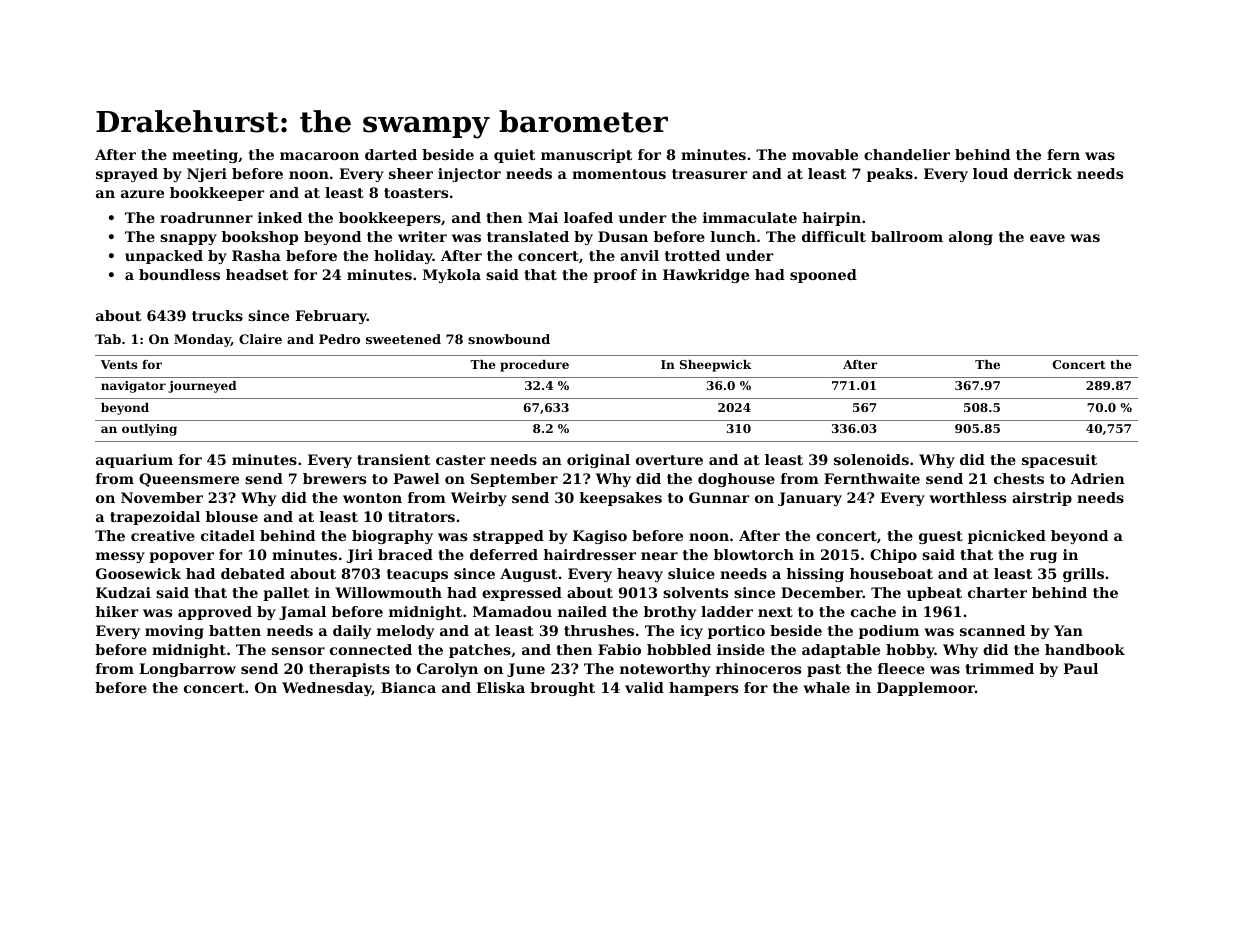  I want to click on writer, so click(422, 236).
